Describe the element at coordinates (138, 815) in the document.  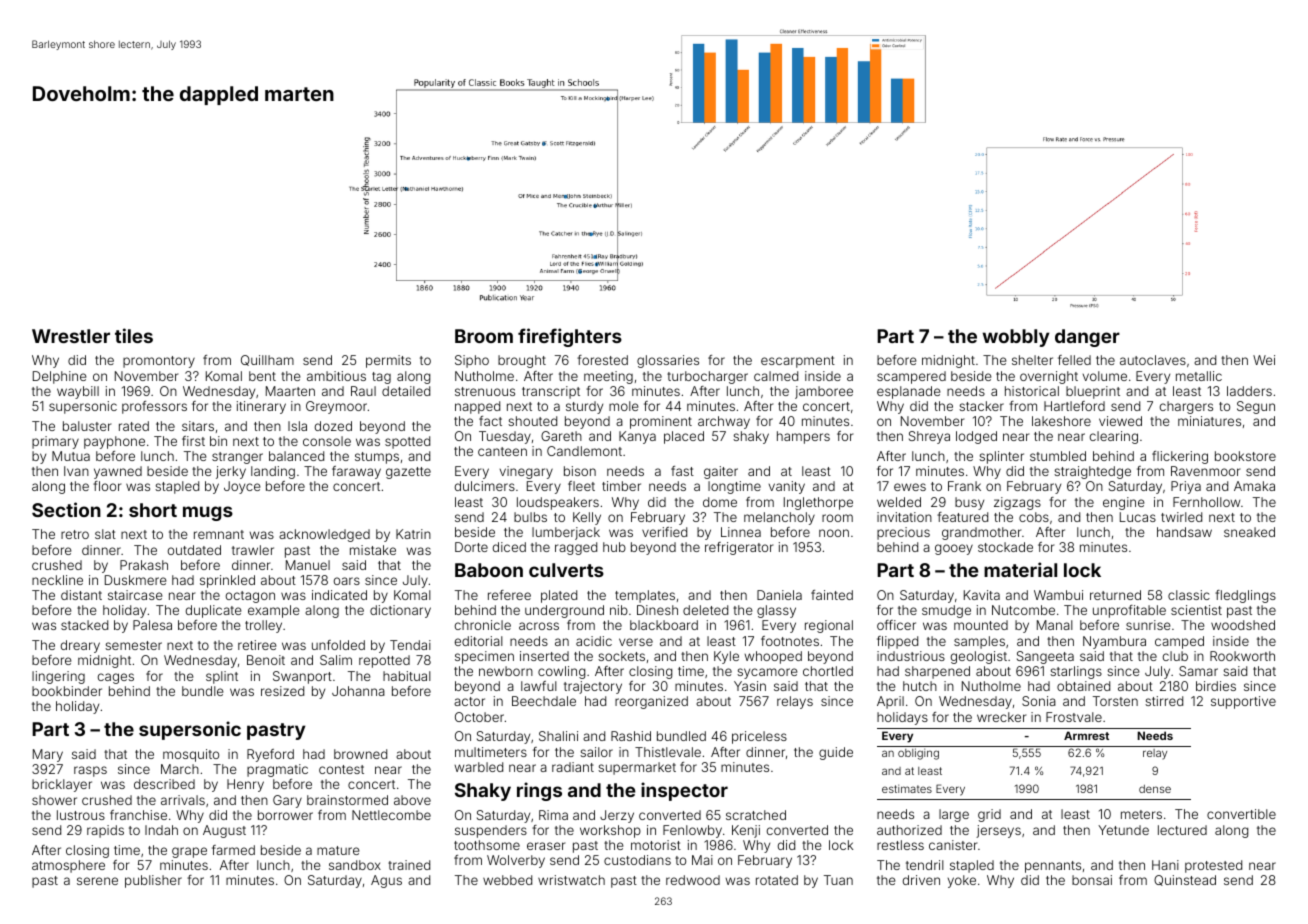
I see `franchise` at that location.
